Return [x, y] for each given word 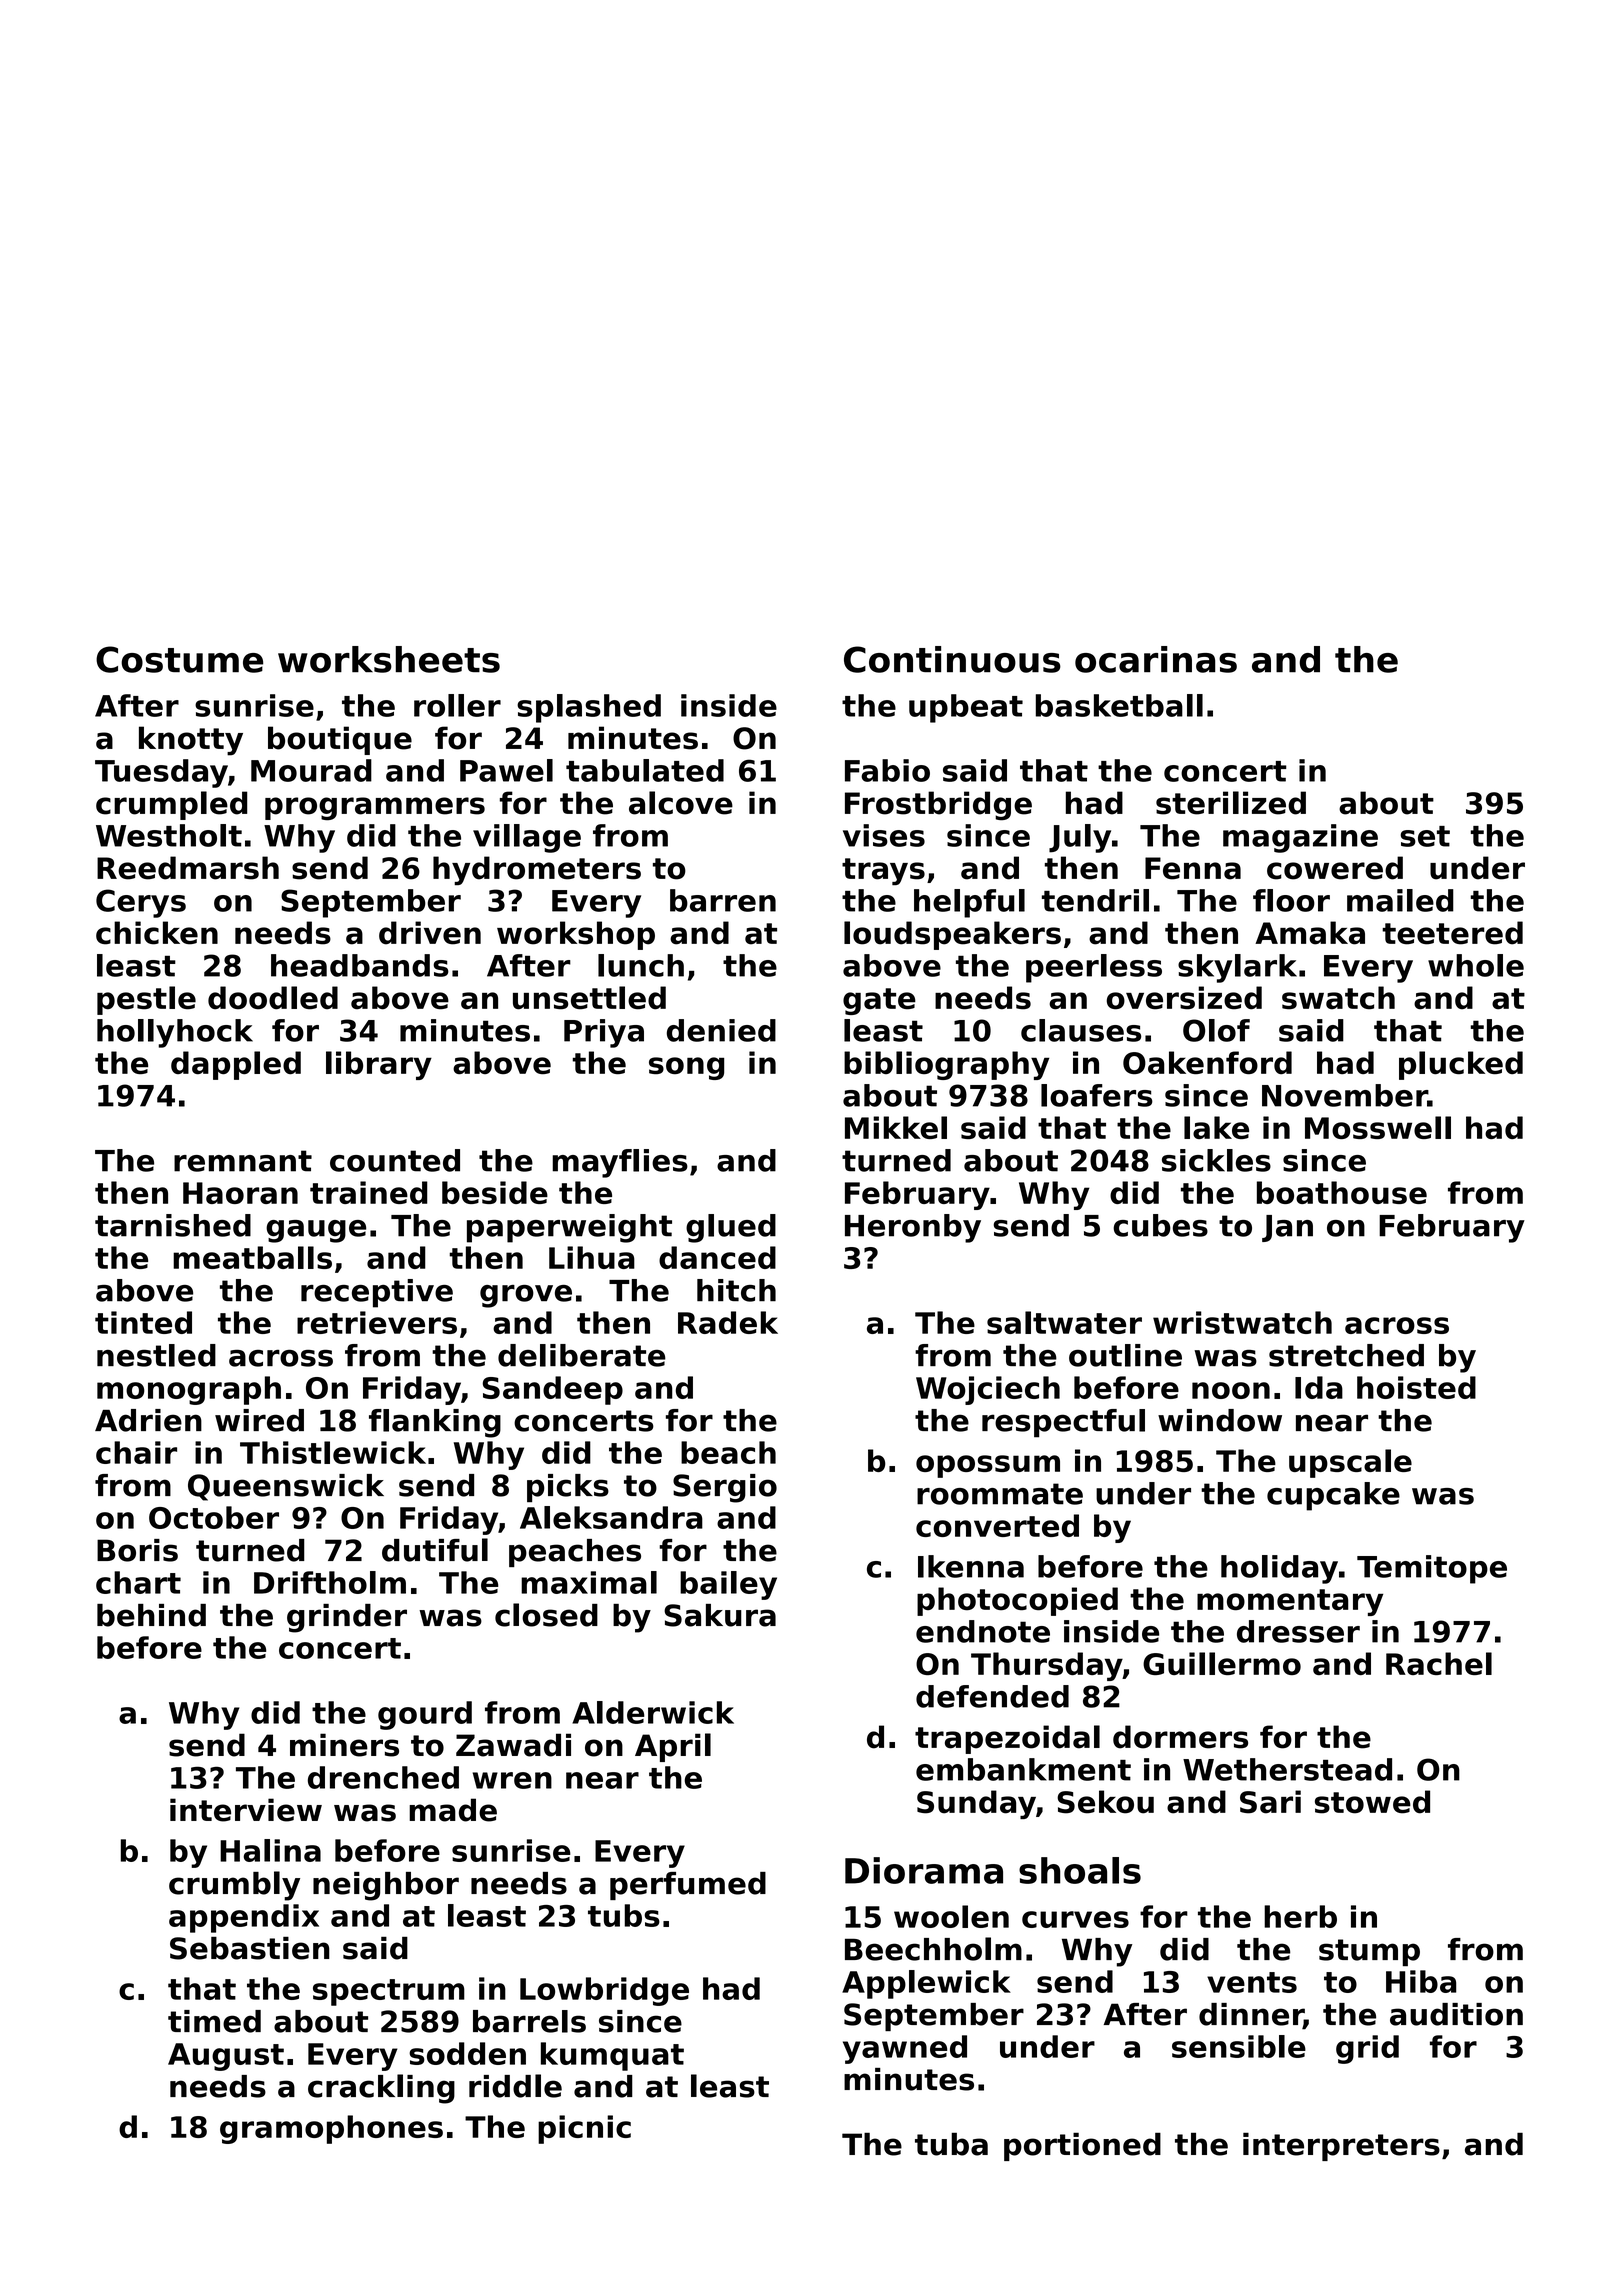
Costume [179, 659]
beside [495, 1192]
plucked [1461, 1065]
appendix [244, 1918]
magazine [1300, 838]
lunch [641, 965]
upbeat [966, 708]
